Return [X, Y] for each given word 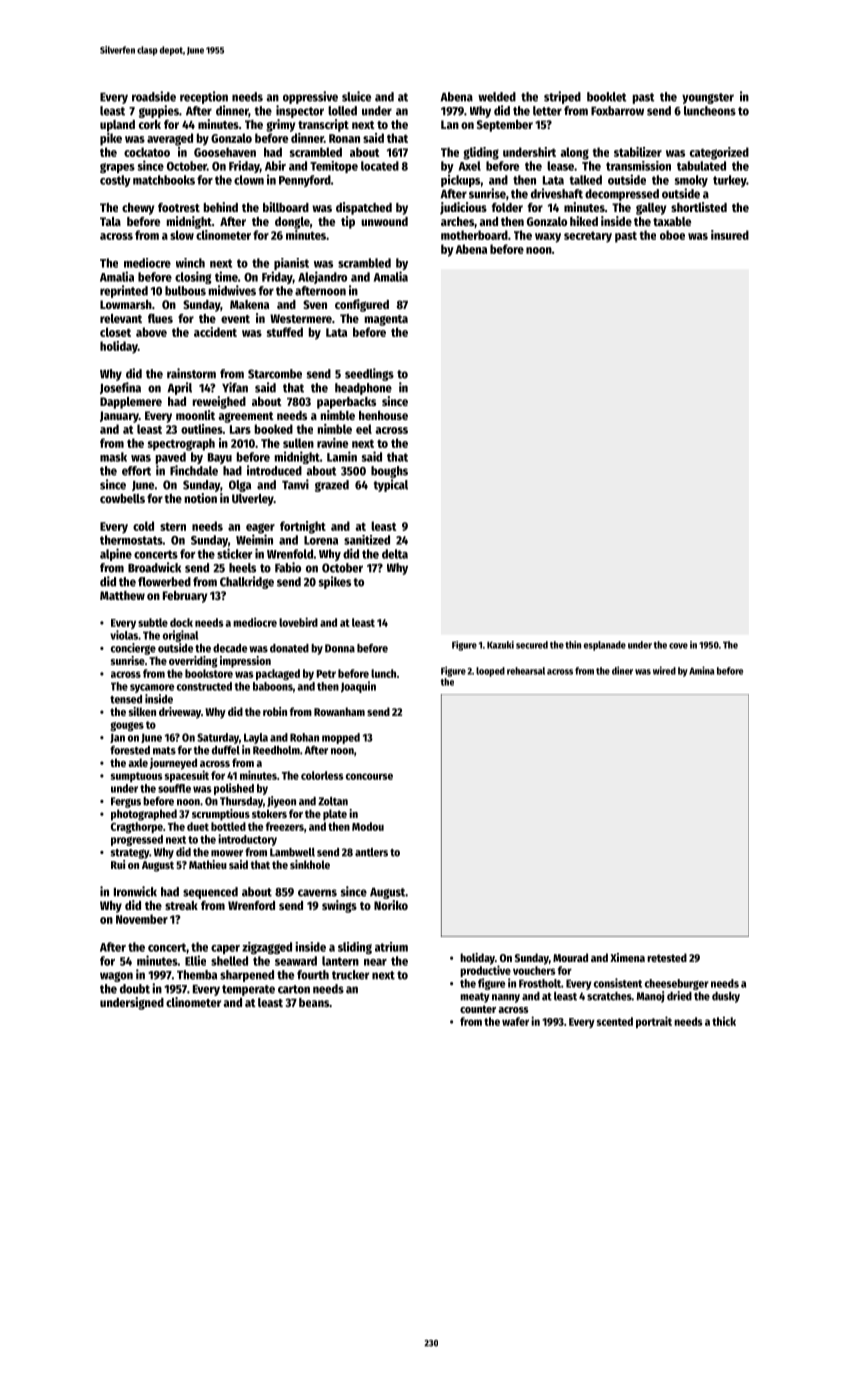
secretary [588, 237]
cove [678, 646]
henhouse [383, 415]
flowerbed [164, 582]
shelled [229, 961]
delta [395, 554]
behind [221, 207]
